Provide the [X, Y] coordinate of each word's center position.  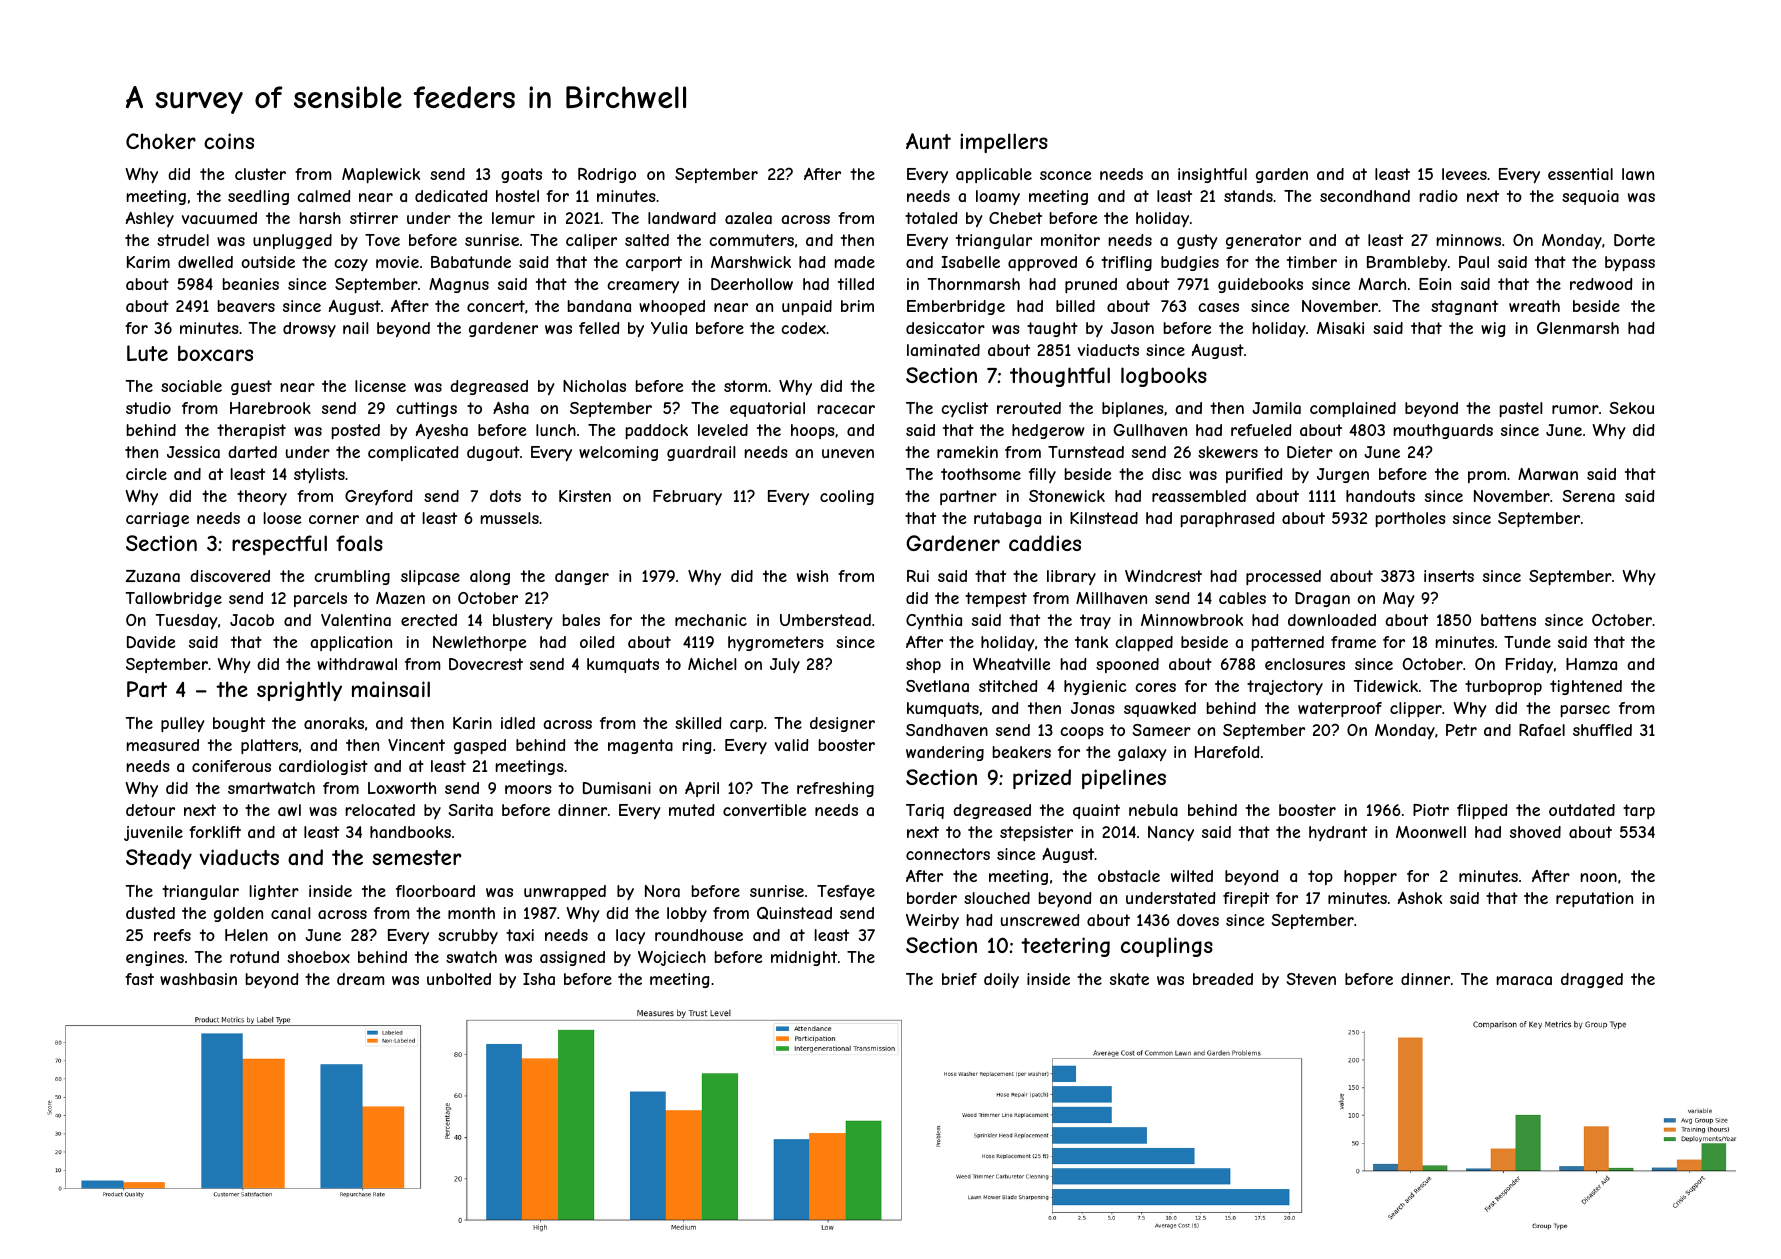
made [855, 262]
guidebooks [1260, 285]
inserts [1449, 576]
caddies [1045, 543]
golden [238, 914]
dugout [493, 453]
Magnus [459, 285]
